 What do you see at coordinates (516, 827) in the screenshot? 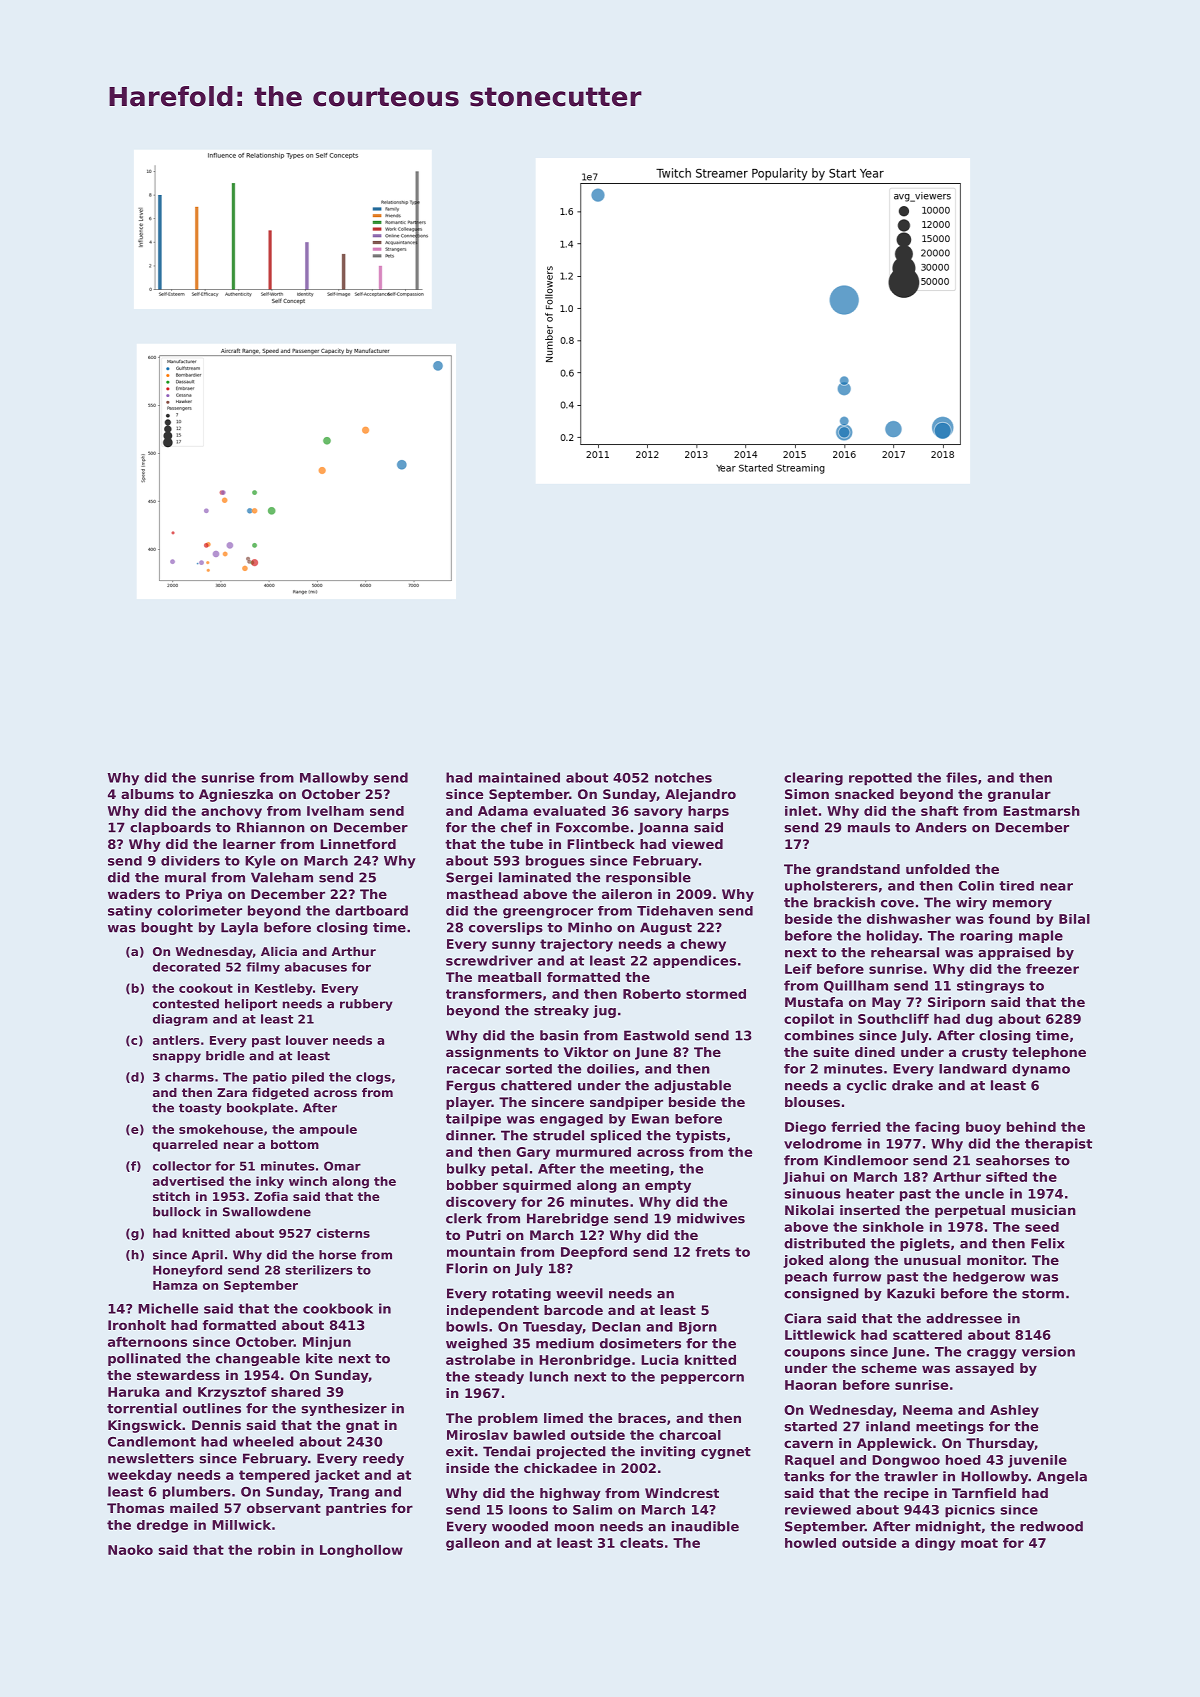
I see `chef` at bounding box center [516, 827].
